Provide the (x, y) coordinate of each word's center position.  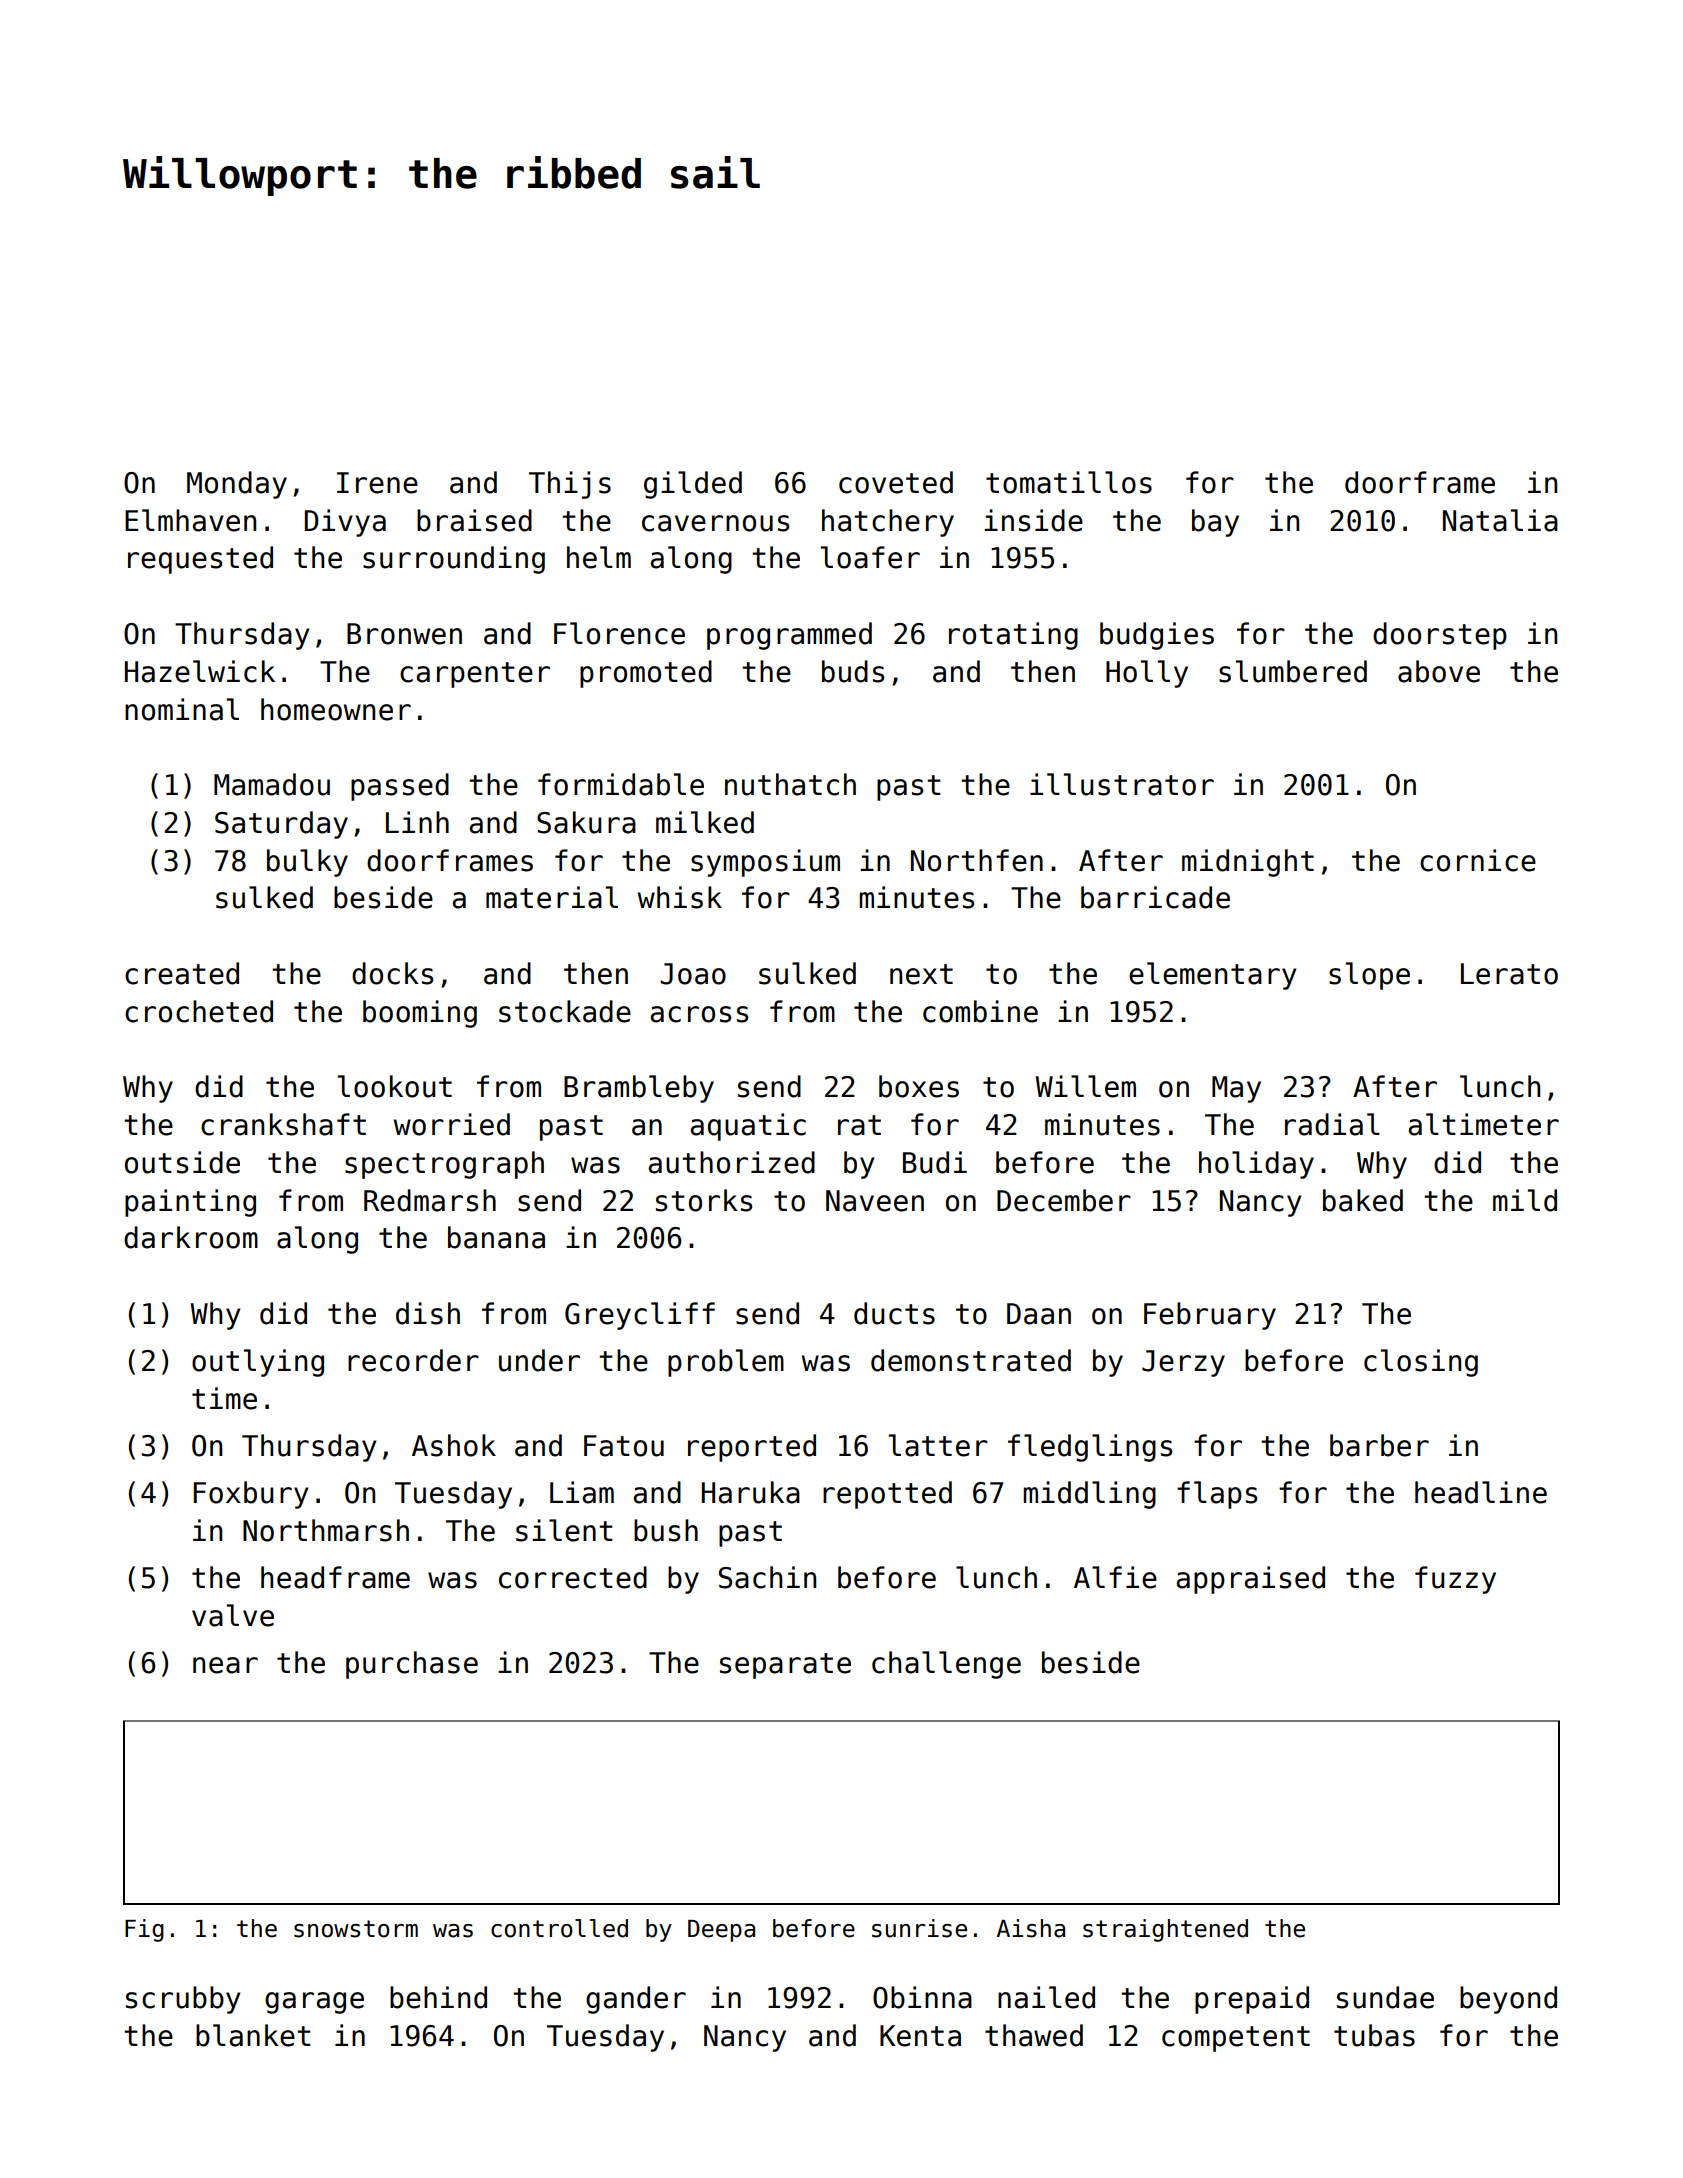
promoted (646, 674)
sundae (1385, 1997)
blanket (253, 2035)
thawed (1034, 2035)
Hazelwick (200, 671)
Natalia (1500, 520)
